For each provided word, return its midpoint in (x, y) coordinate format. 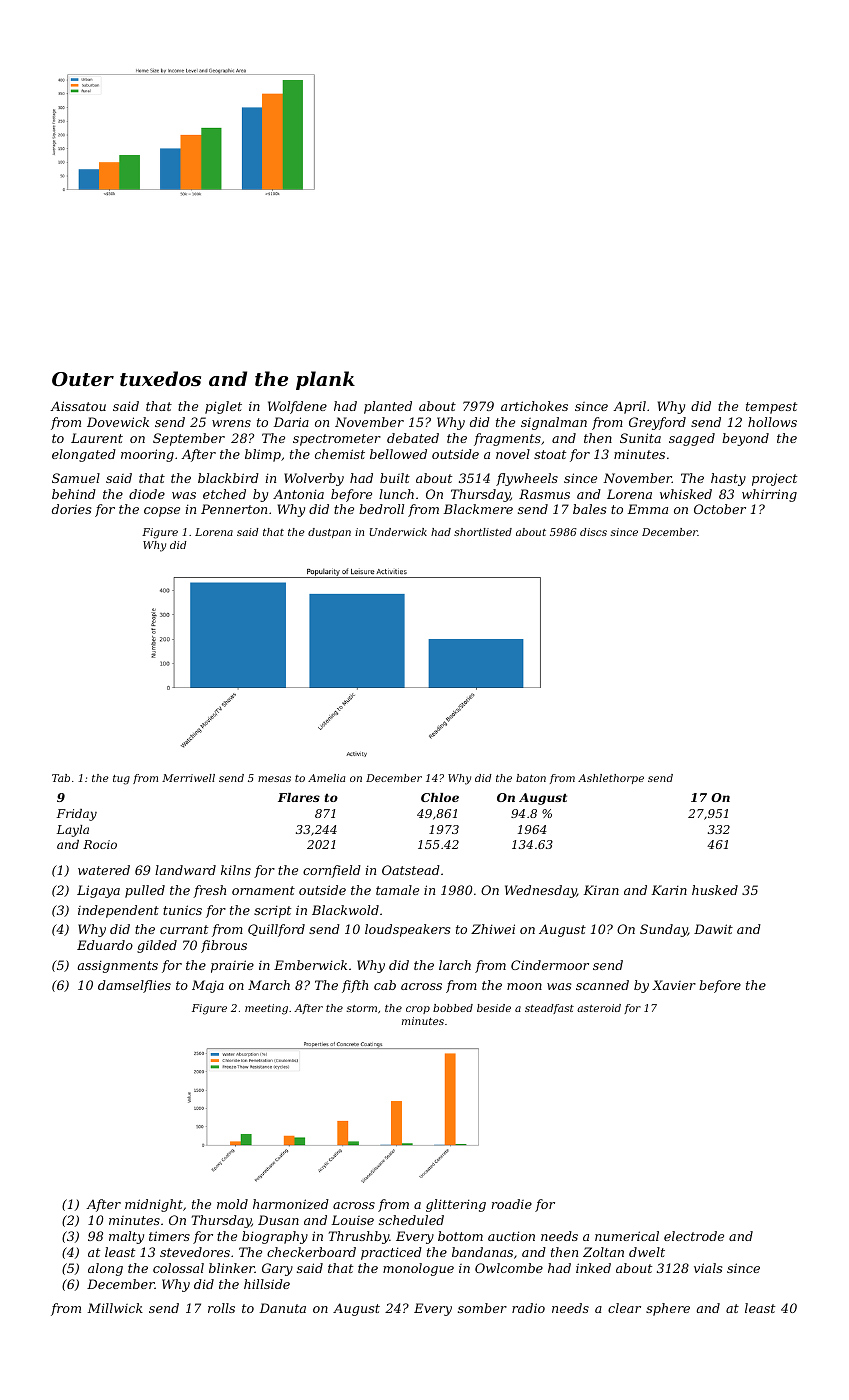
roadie (512, 1204)
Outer (83, 379)
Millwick (115, 1308)
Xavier (674, 985)
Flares (299, 797)
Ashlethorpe (611, 779)
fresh (209, 891)
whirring (769, 495)
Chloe (440, 797)
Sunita (640, 438)
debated (413, 438)
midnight (154, 1205)
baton (531, 778)
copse (162, 512)
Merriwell (188, 778)
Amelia (326, 778)
